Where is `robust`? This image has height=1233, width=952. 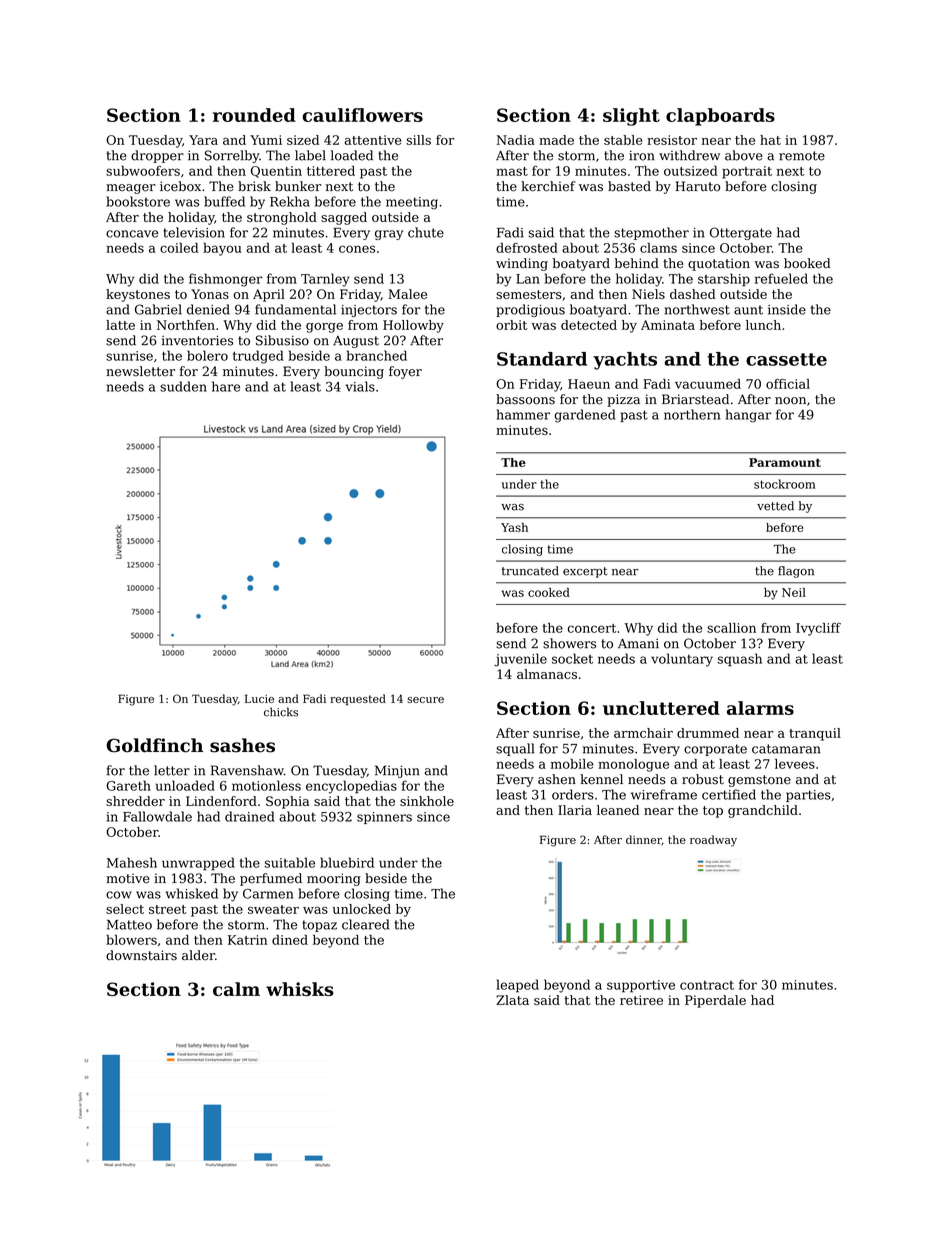 robust is located at coordinates (703, 779).
